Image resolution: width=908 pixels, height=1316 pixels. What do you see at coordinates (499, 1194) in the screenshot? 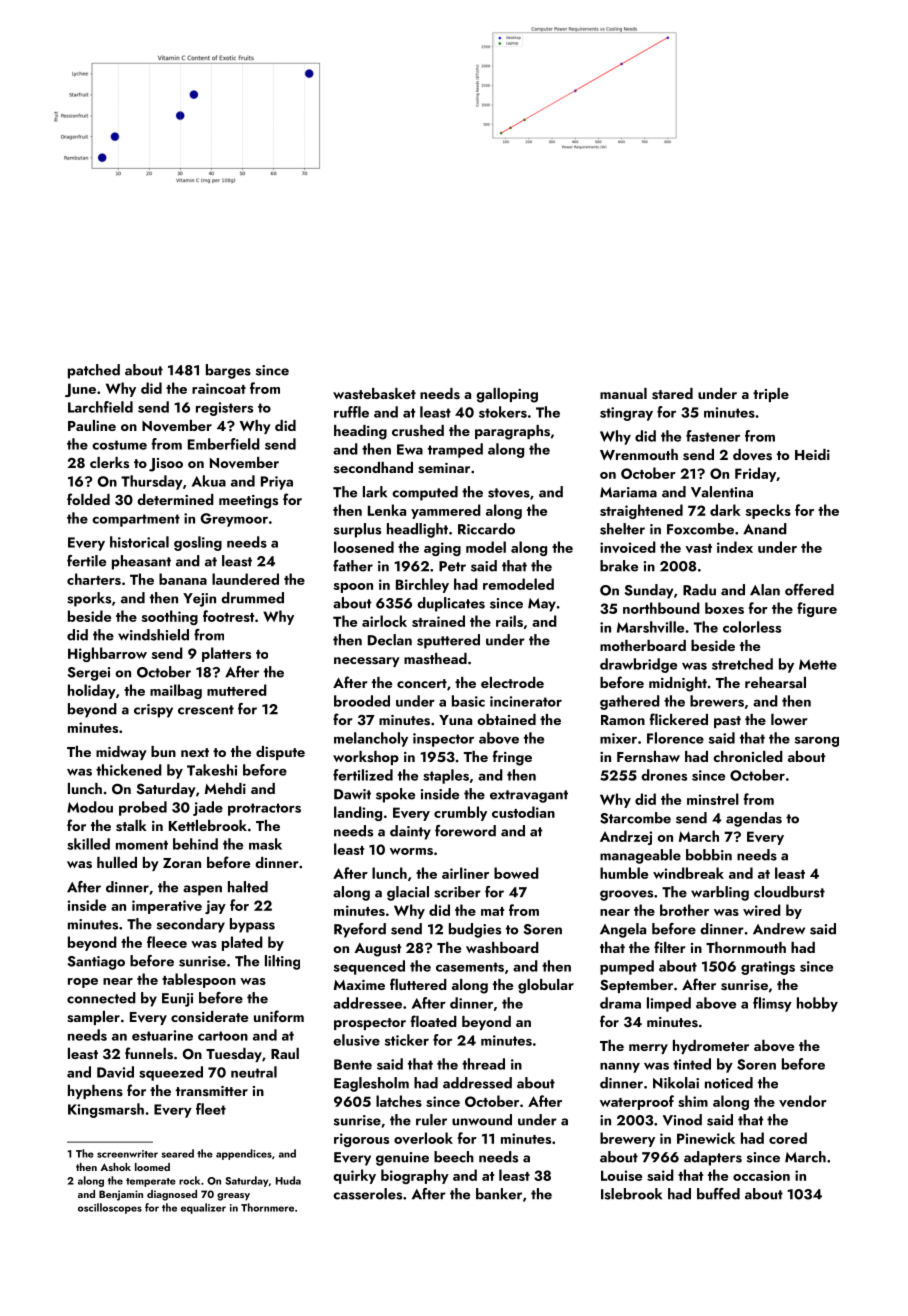
I see `banker` at bounding box center [499, 1194].
